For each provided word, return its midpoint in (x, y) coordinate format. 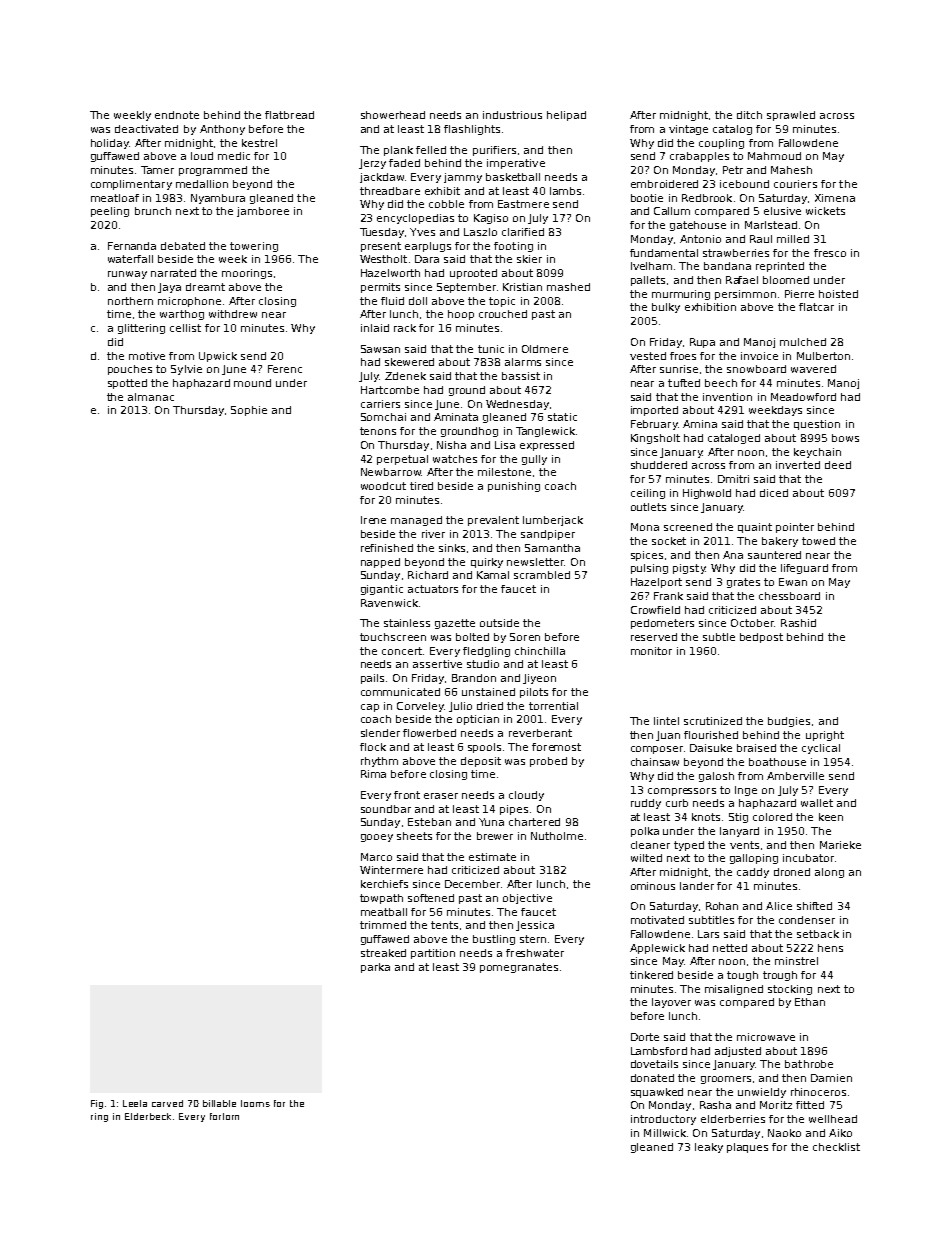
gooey (377, 838)
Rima (373, 774)
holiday (110, 144)
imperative (516, 164)
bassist (521, 376)
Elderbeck (148, 1116)
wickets (825, 211)
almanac (151, 397)
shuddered (659, 465)
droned (792, 872)
